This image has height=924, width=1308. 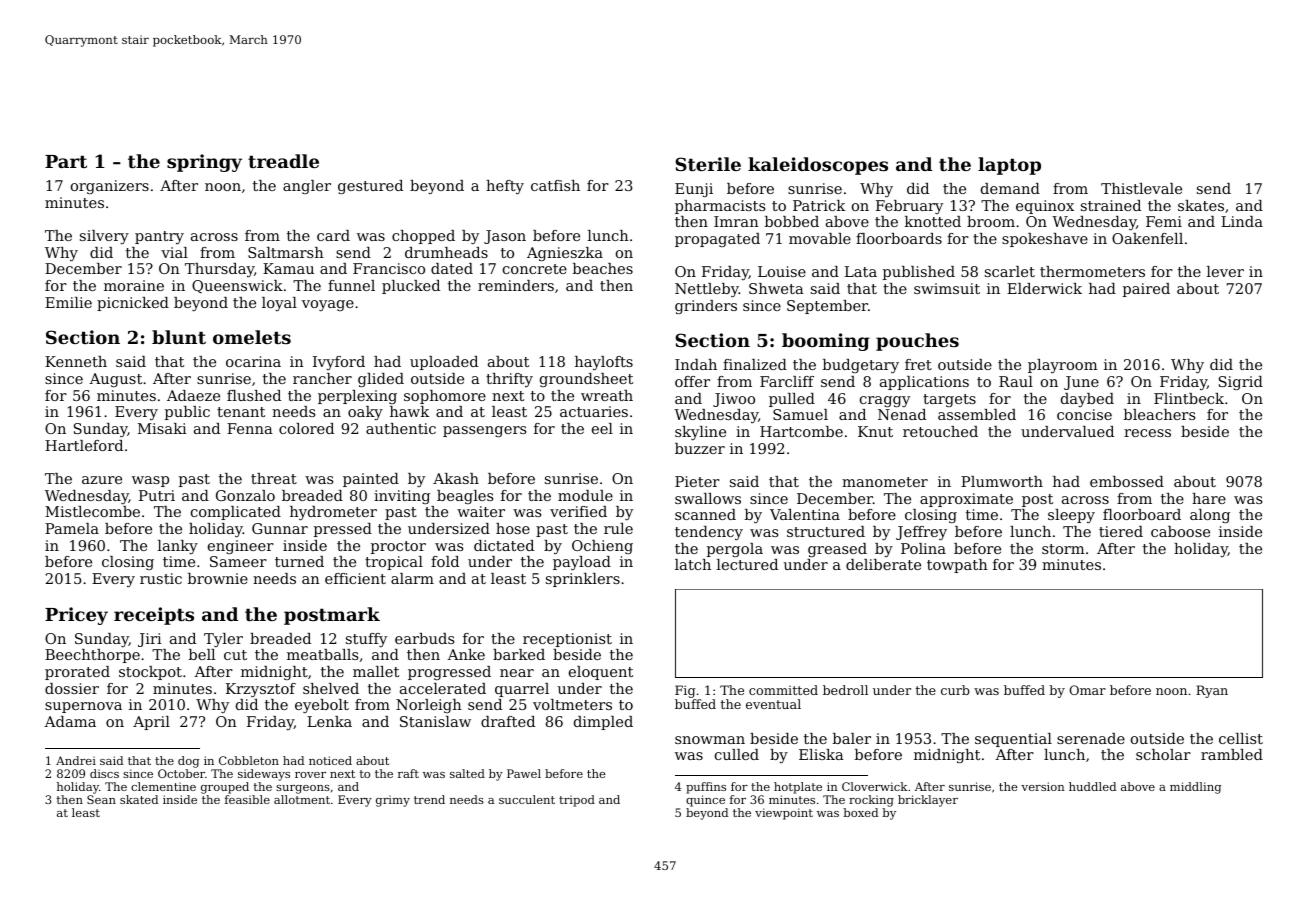 What do you see at coordinates (307, 187) in the image?
I see `angler` at bounding box center [307, 187].
